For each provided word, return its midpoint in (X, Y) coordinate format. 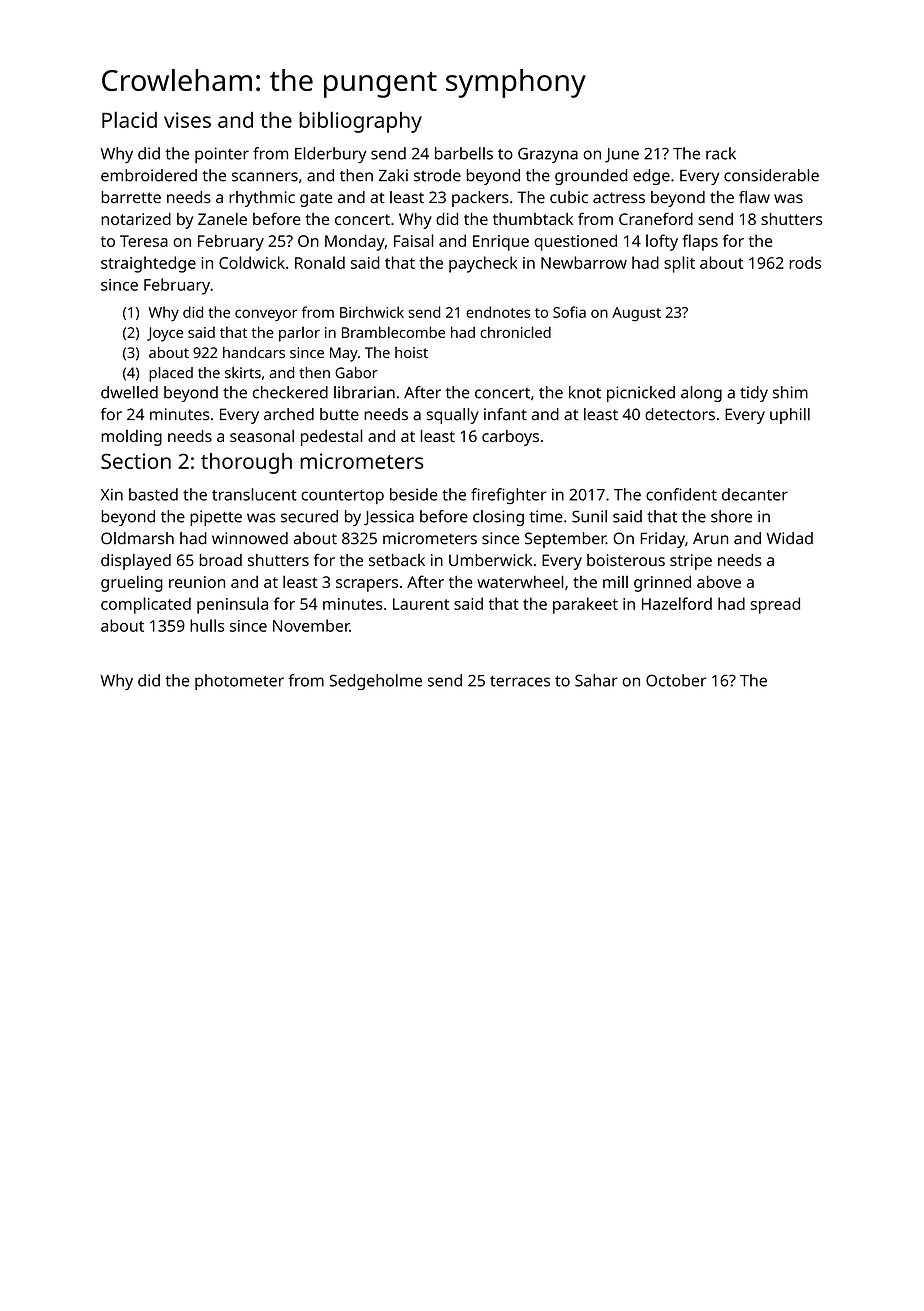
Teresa (144, 241)
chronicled (515, 332)
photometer (239, 682)
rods (805, 262)
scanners (265, 177)
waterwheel (520, 581)
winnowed (250, 538)
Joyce (165, 334)
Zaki (393, 175)
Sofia (569, 312)
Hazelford (677, 603)
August (636, 314)
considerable (771, 175)
